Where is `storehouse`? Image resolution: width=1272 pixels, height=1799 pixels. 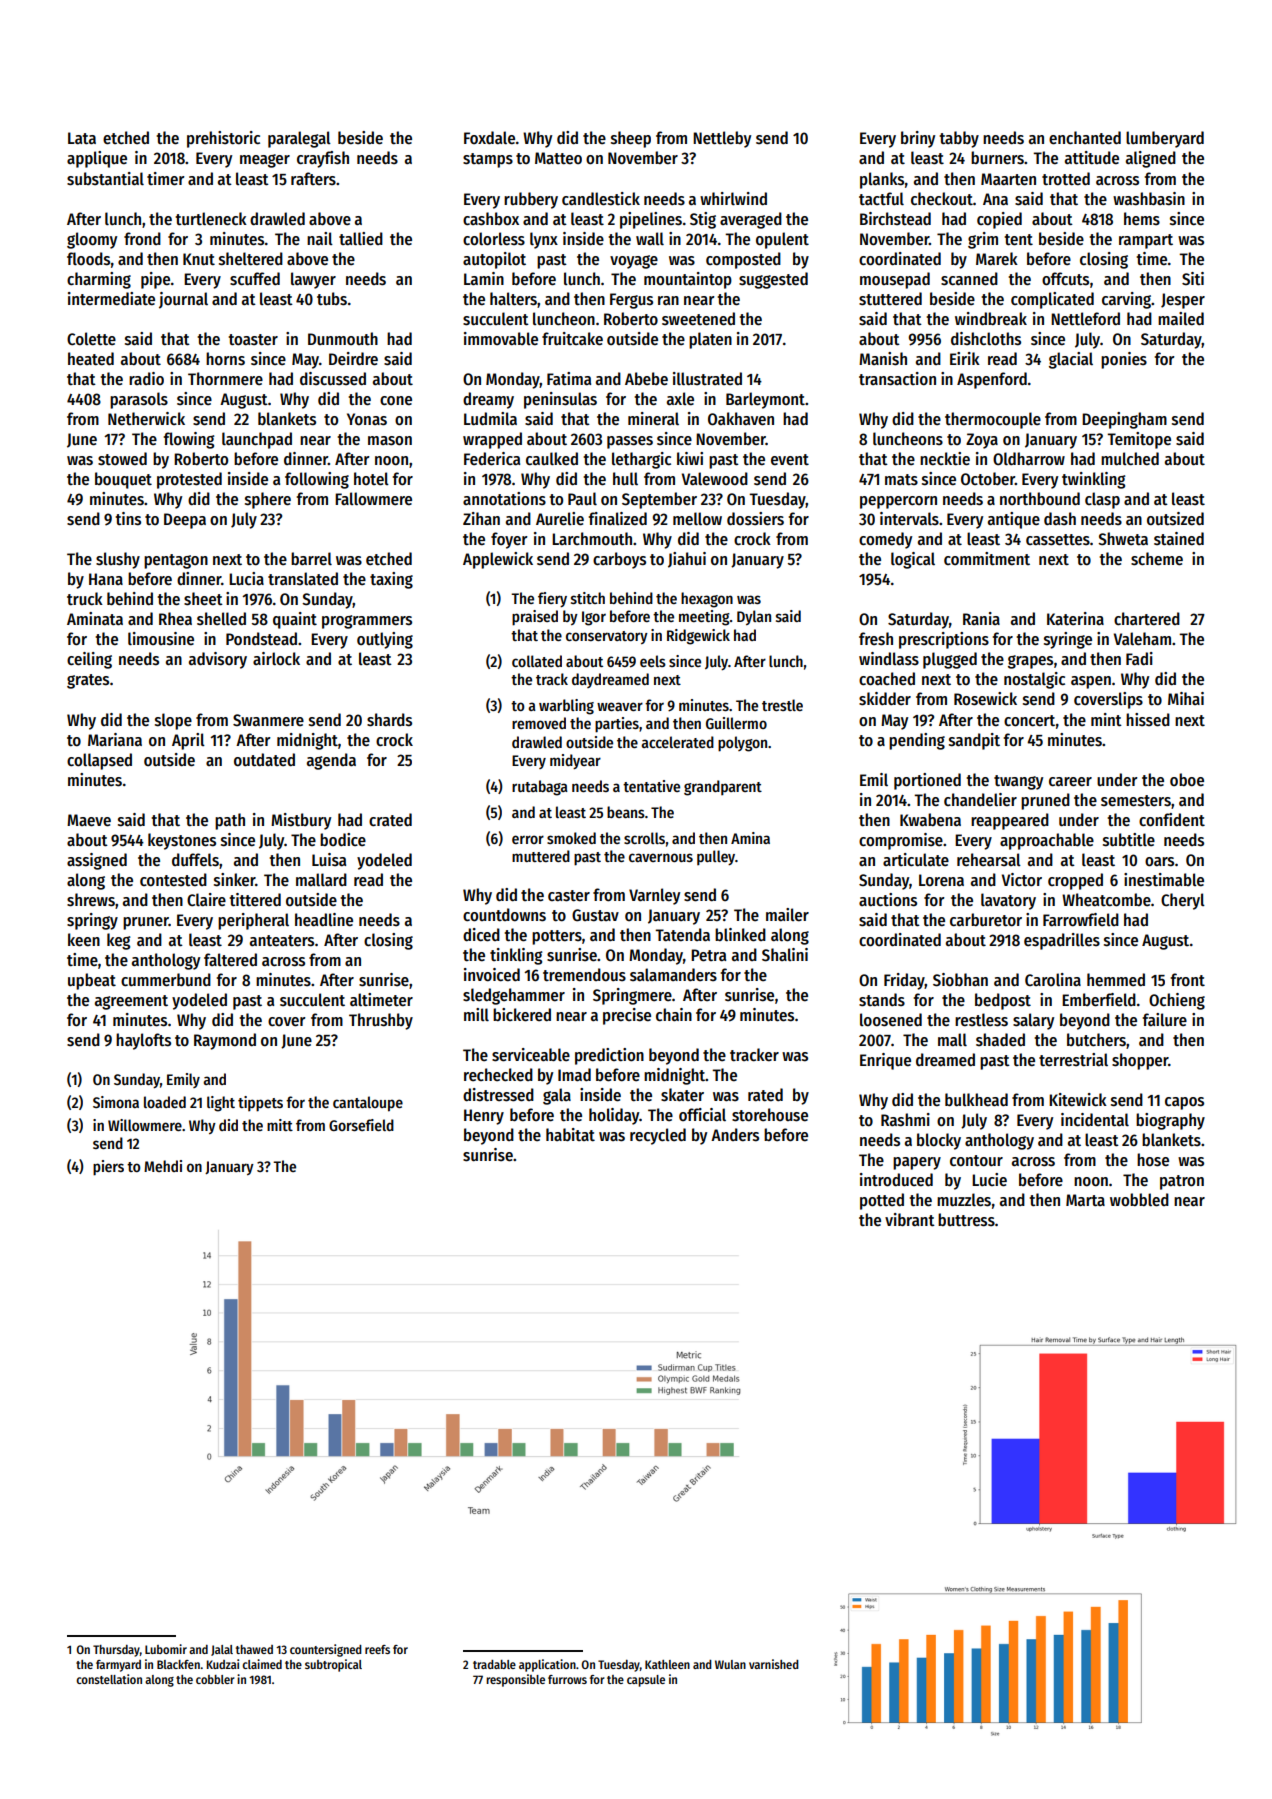
storehouse is located at coordinates (770, 1115).
